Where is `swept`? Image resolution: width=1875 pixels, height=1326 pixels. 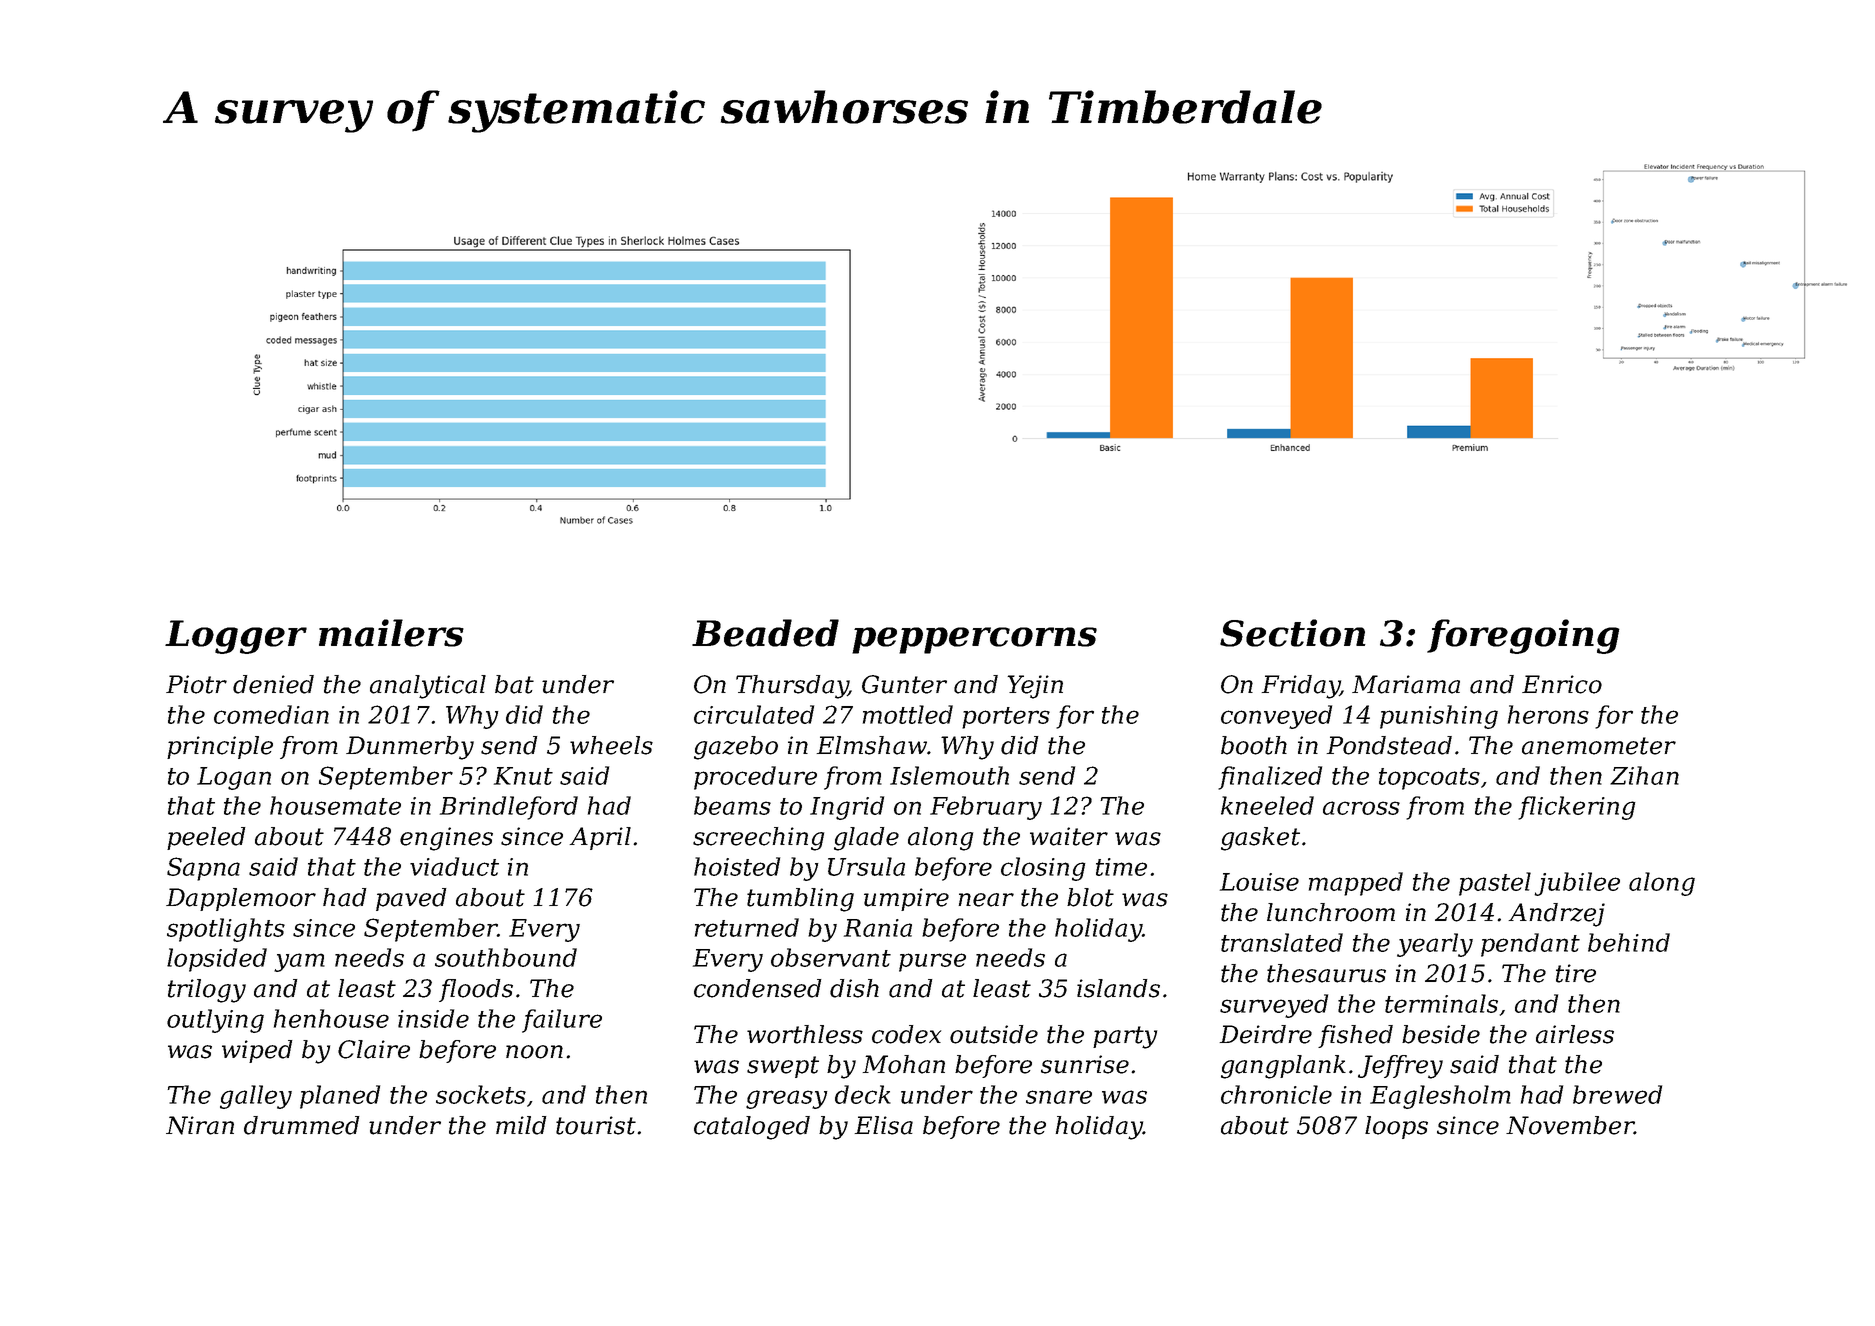 swept is located at coordinates (783, 1067).
